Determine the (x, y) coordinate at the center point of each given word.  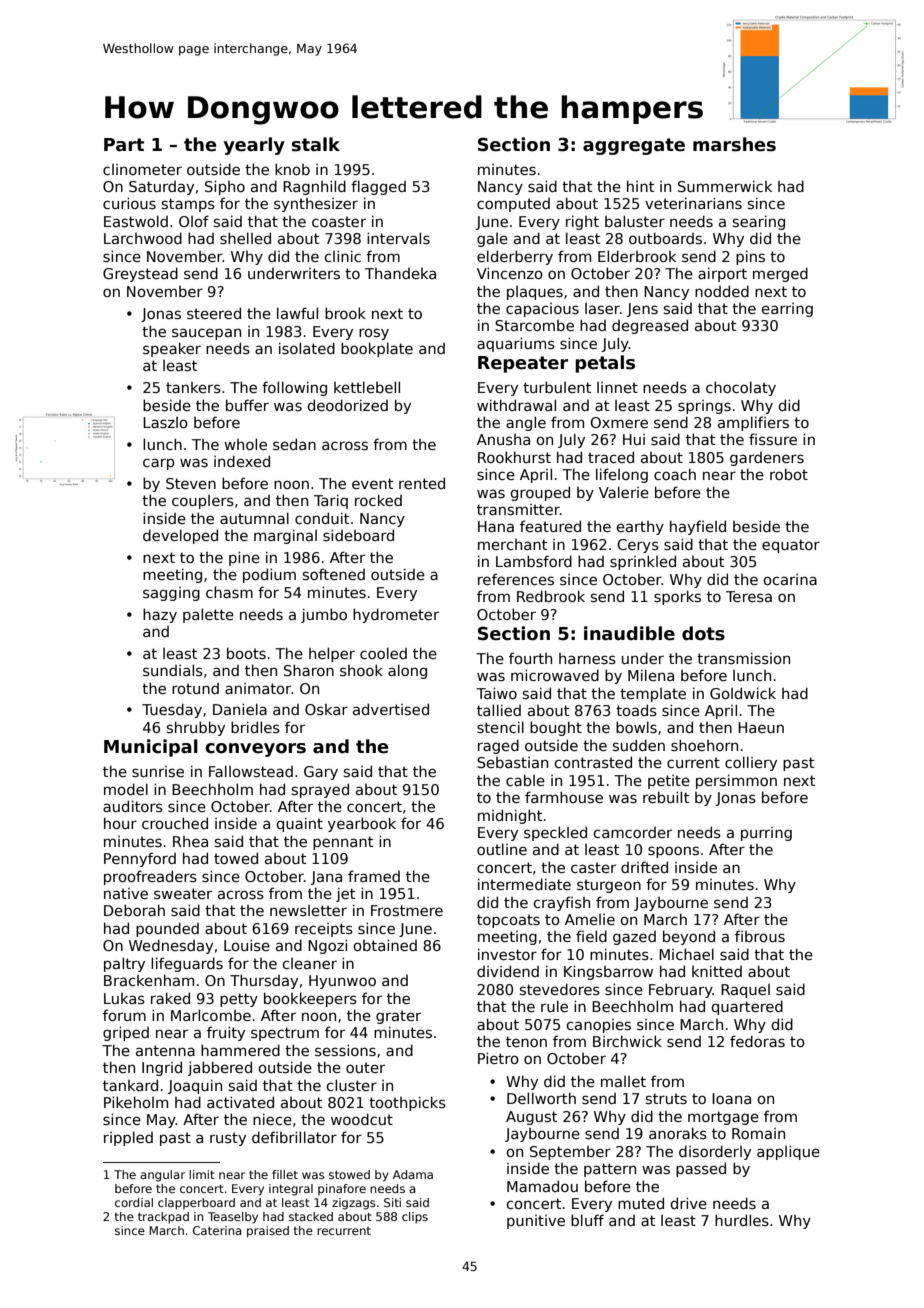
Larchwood (143, 238)
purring (766, 834)
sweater (183, 893)
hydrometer (396, 615)
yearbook (362, 824)
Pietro (498, 1058)
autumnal (254, 518)
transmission (743, 658)
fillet (285, 1174)
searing (759, 222)
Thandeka (400, 273)
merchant (512, 544)
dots (703, 633)
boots (246, 653)
